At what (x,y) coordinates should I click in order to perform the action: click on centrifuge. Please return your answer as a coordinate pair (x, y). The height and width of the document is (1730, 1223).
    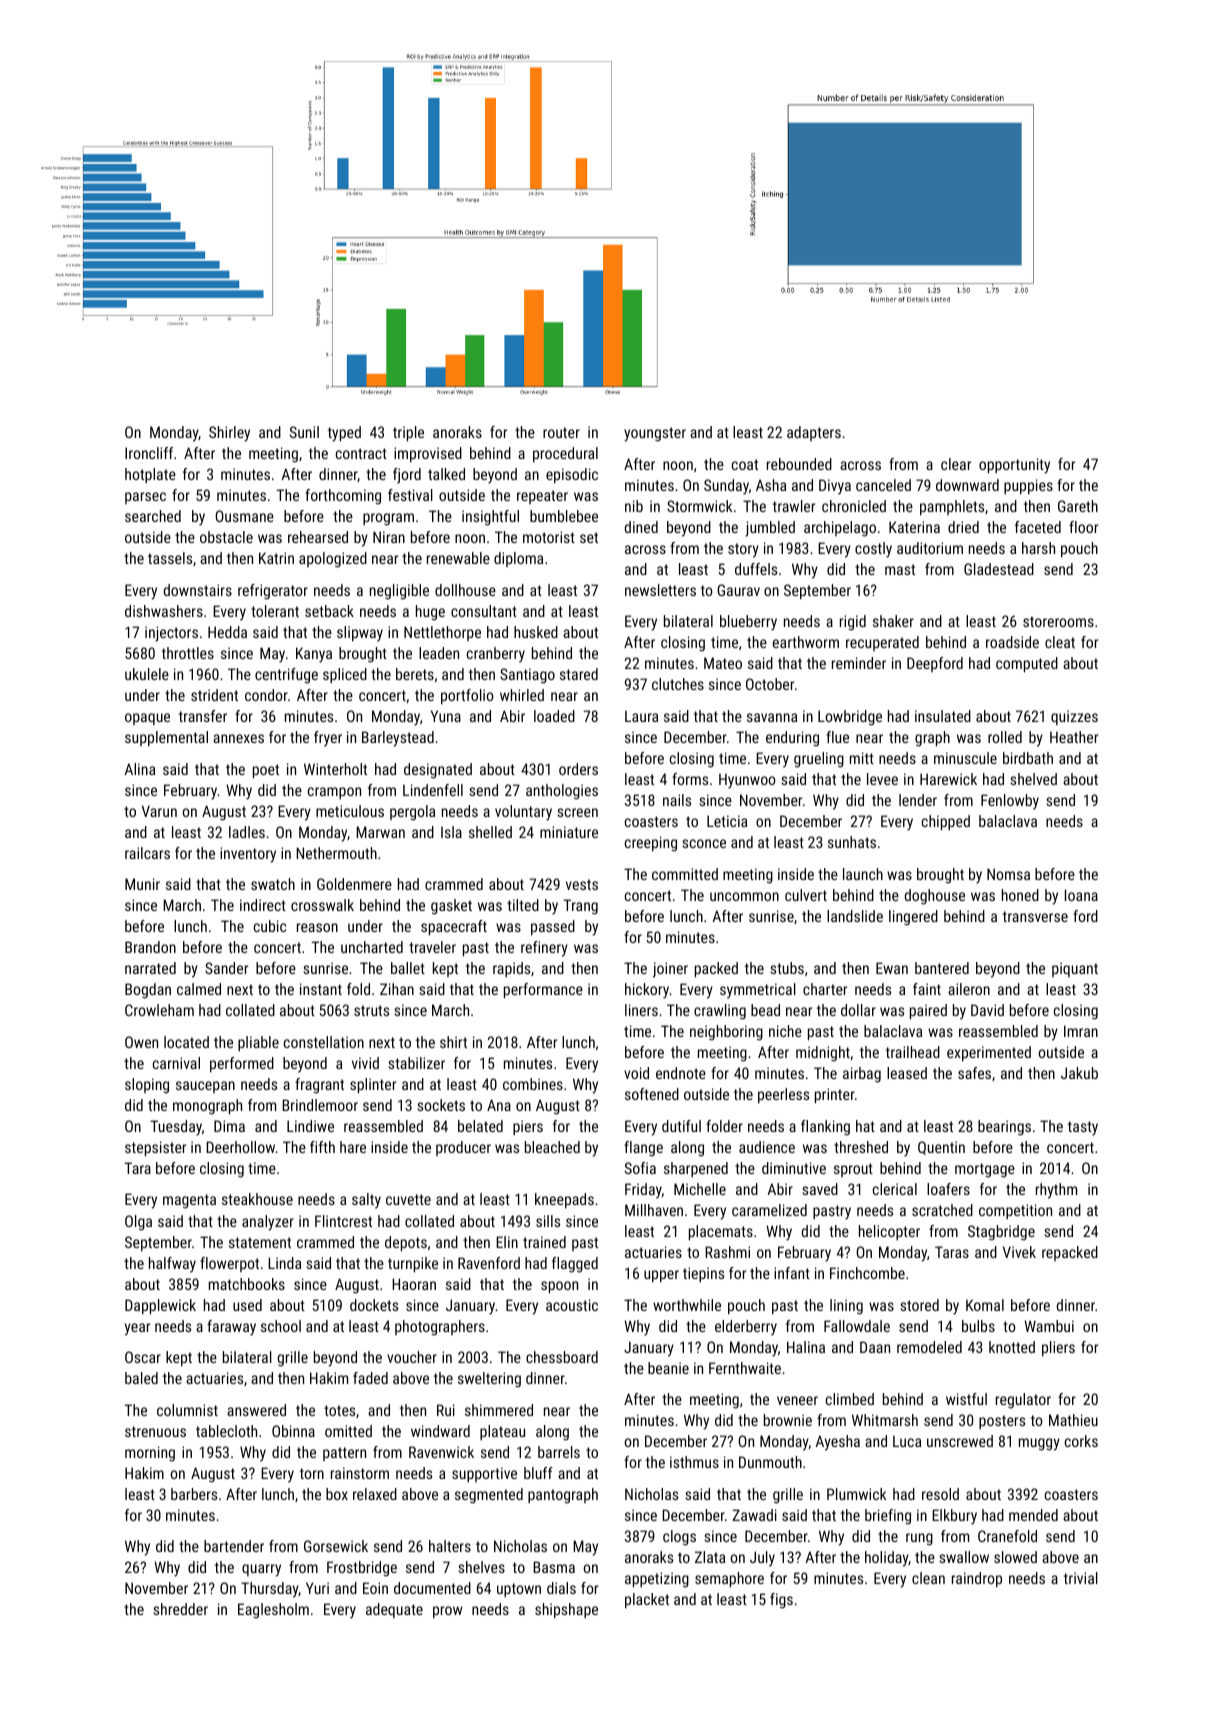
    Looking at the image, I should click on (286, 676).
